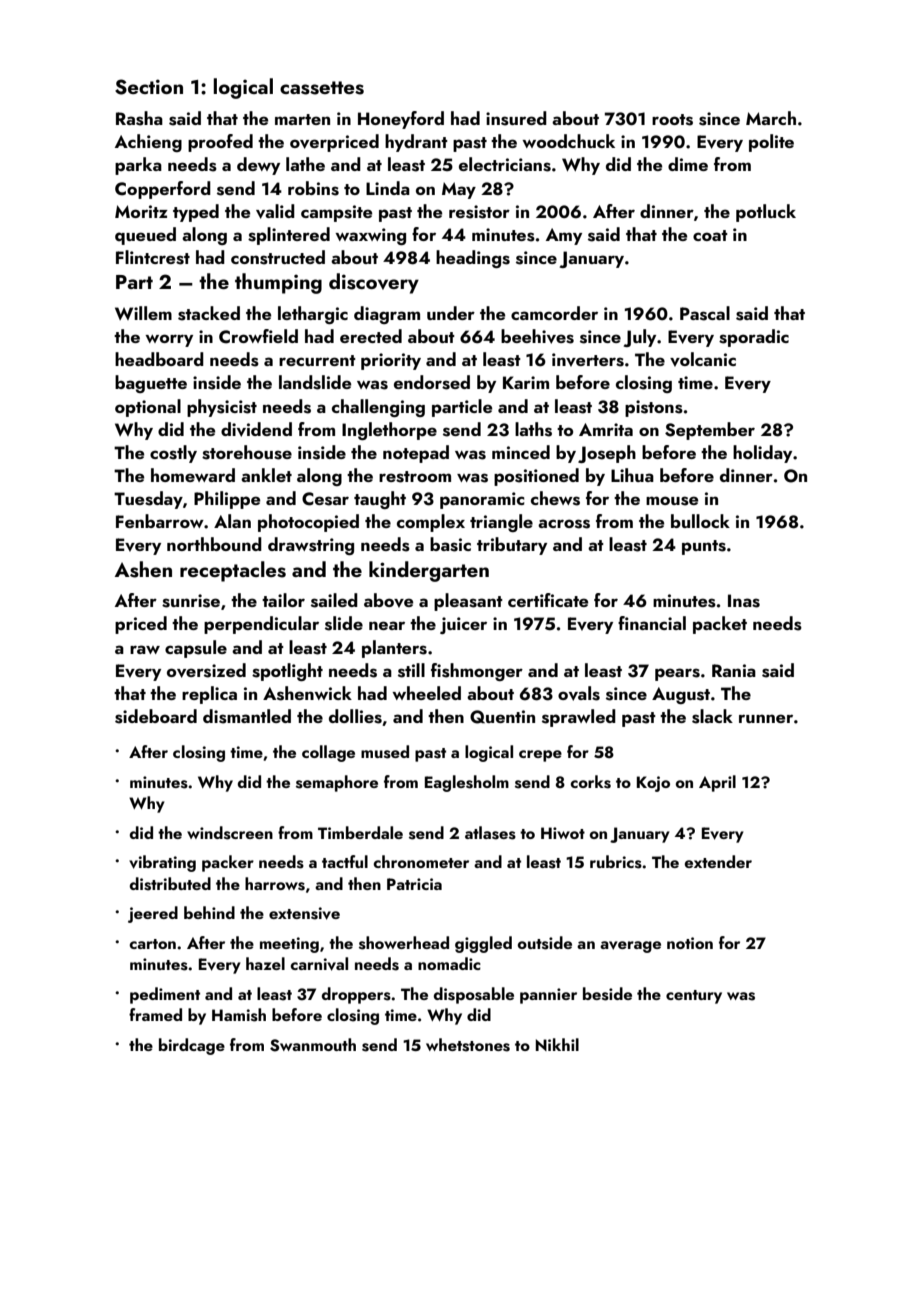 This document has width=924, height=1311. What do you see at coordinates (258, 336) in the document?
I see `Crowfield` at bounding box center [258, 336].
